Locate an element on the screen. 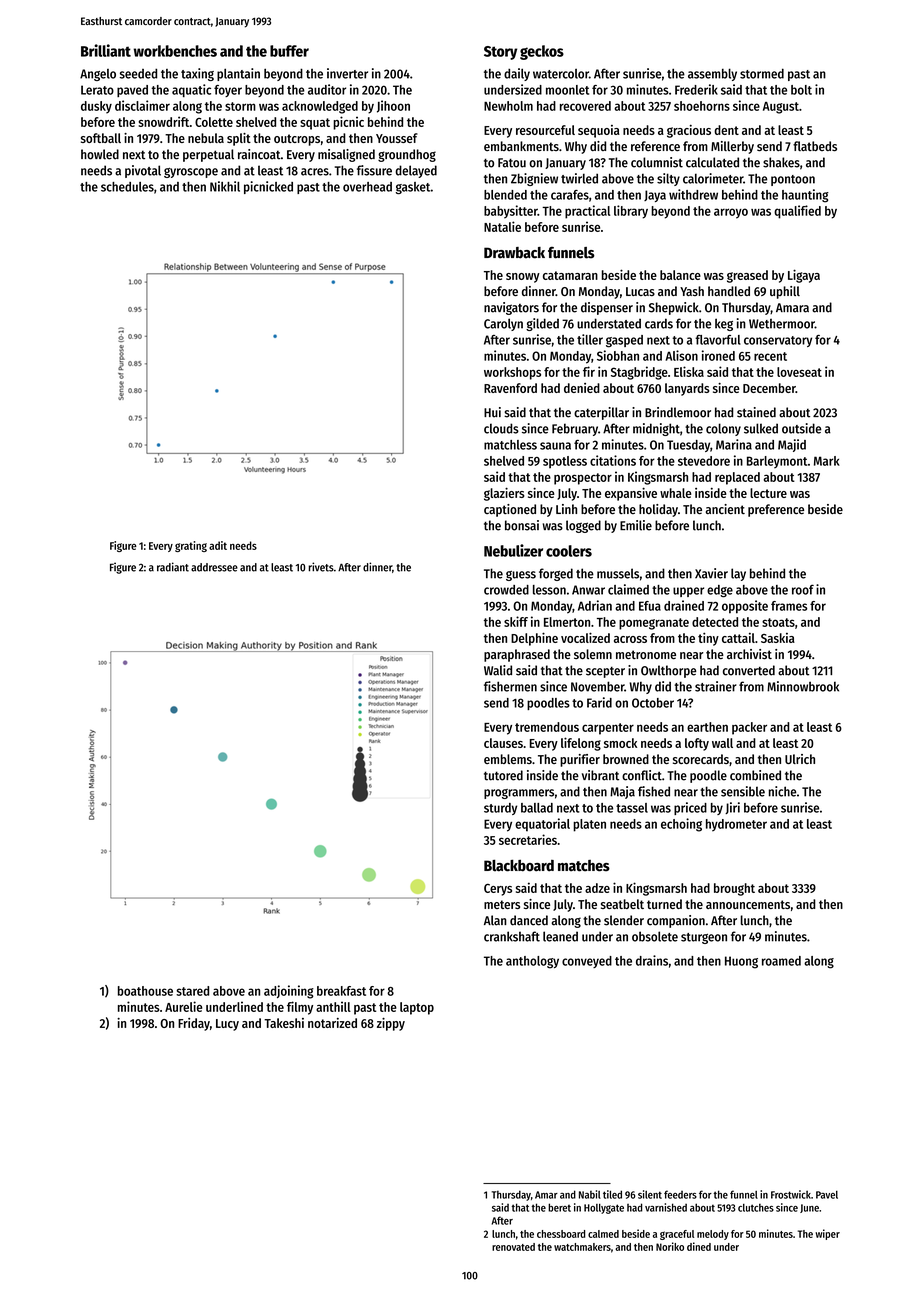 This screenshot has height=1308, width=924. bolt is located at coordinates (801, 90).
